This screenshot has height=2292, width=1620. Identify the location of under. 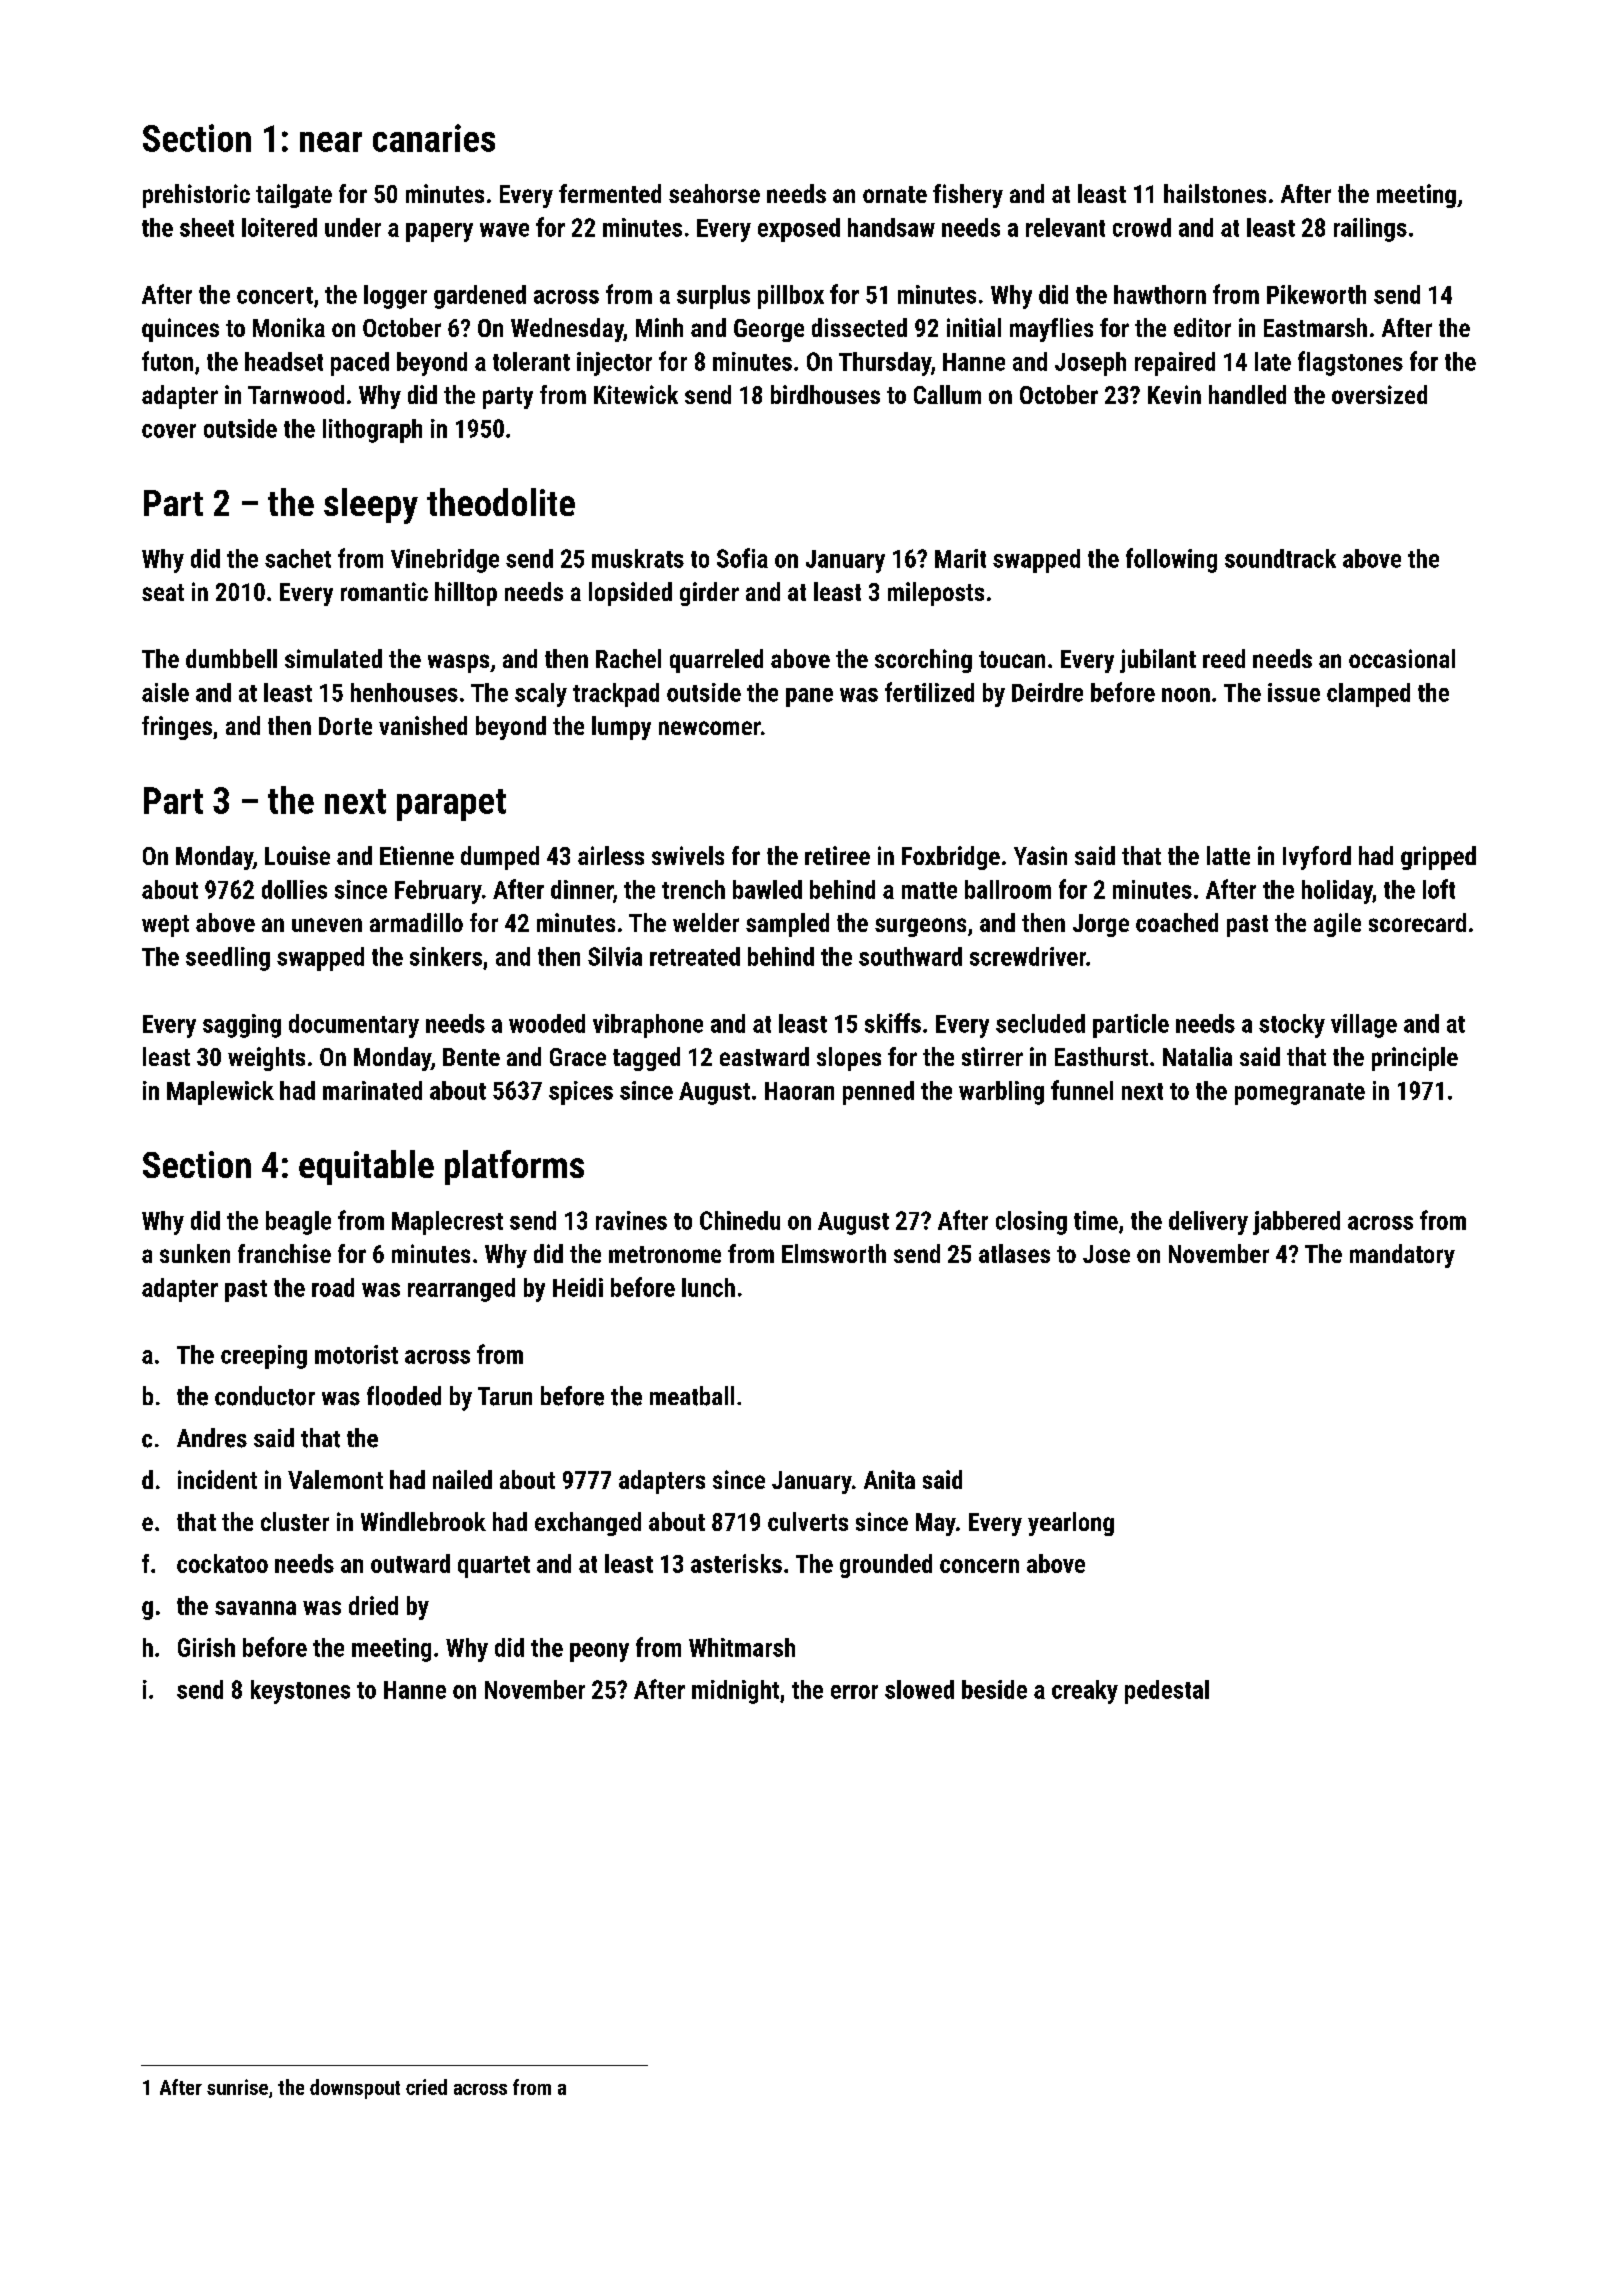
(353, 227).
